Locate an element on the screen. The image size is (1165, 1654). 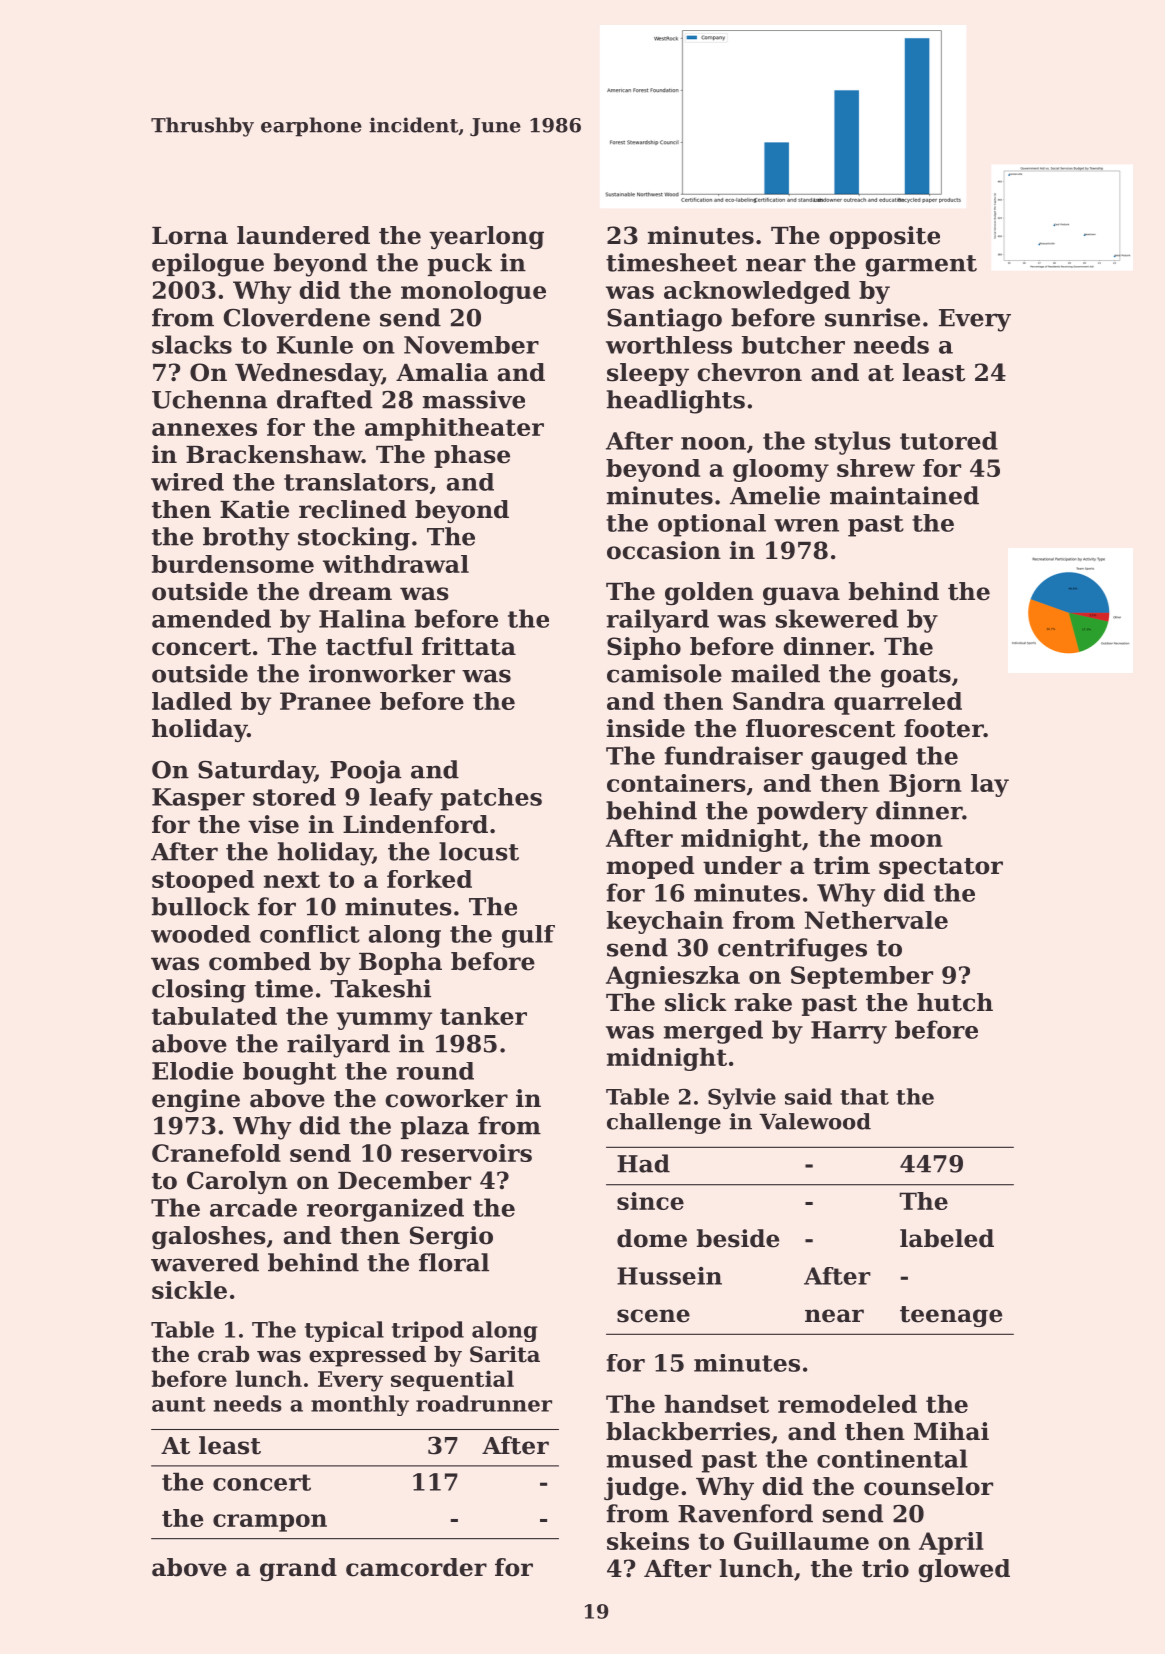
mused is located at coordinates (650, 1458).
